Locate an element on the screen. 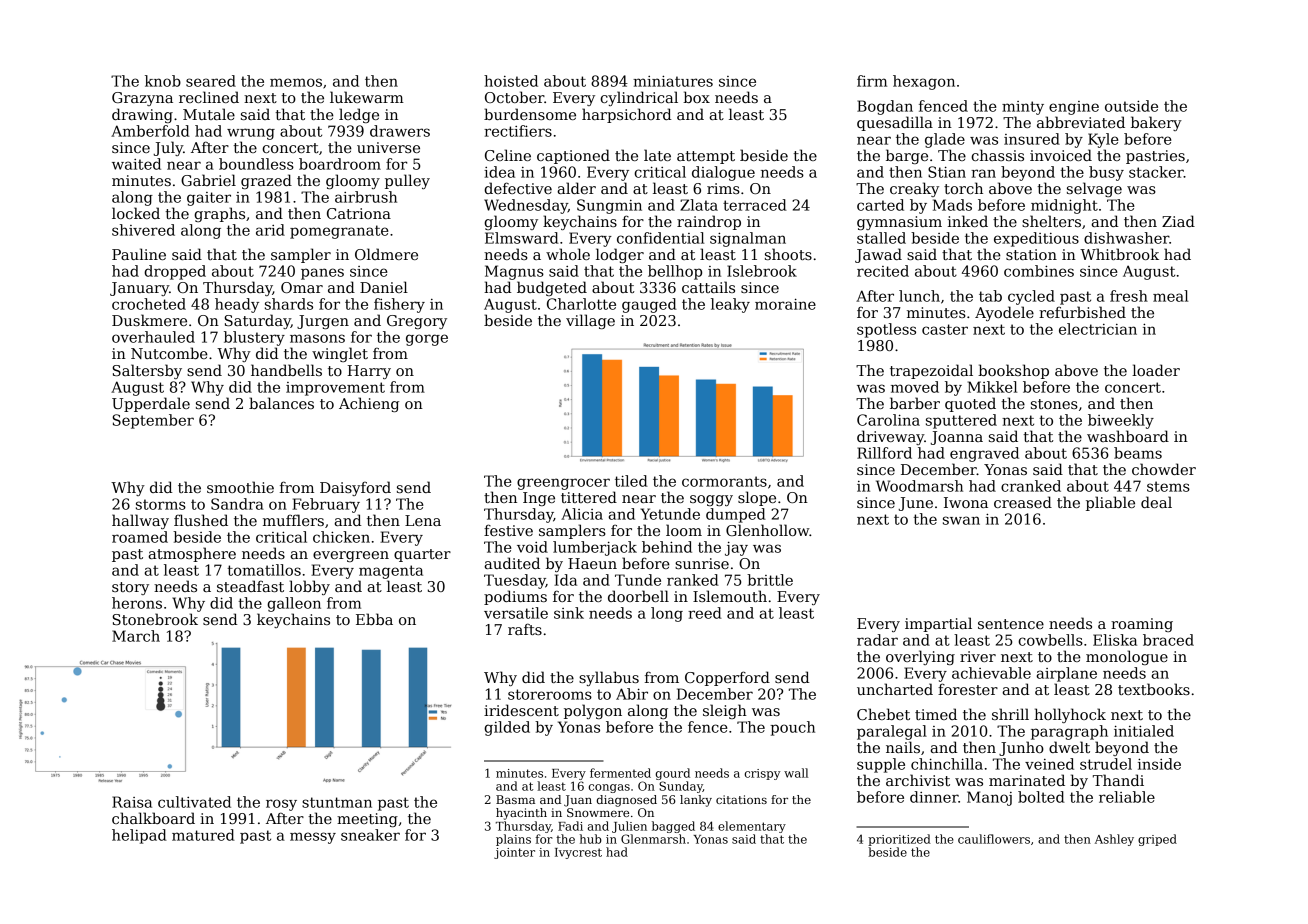 The image size is (1308, 924). swan is located at coordinates (961, 520).
